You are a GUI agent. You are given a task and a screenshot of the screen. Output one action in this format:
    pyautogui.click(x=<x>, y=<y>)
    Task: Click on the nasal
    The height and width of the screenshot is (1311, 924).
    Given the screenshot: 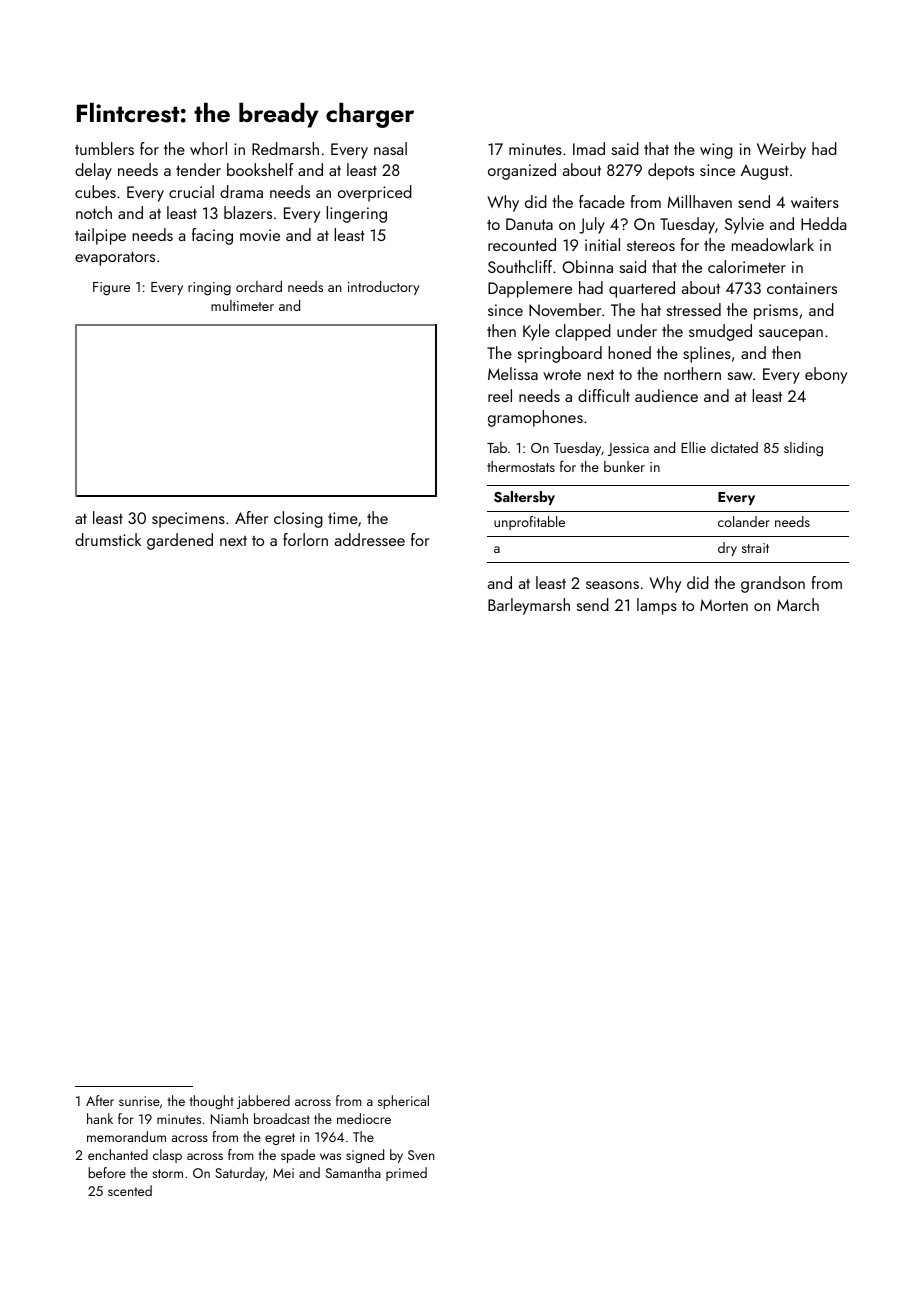 What is the action you would take?
    pyautogui.click(x=390, y=148)
